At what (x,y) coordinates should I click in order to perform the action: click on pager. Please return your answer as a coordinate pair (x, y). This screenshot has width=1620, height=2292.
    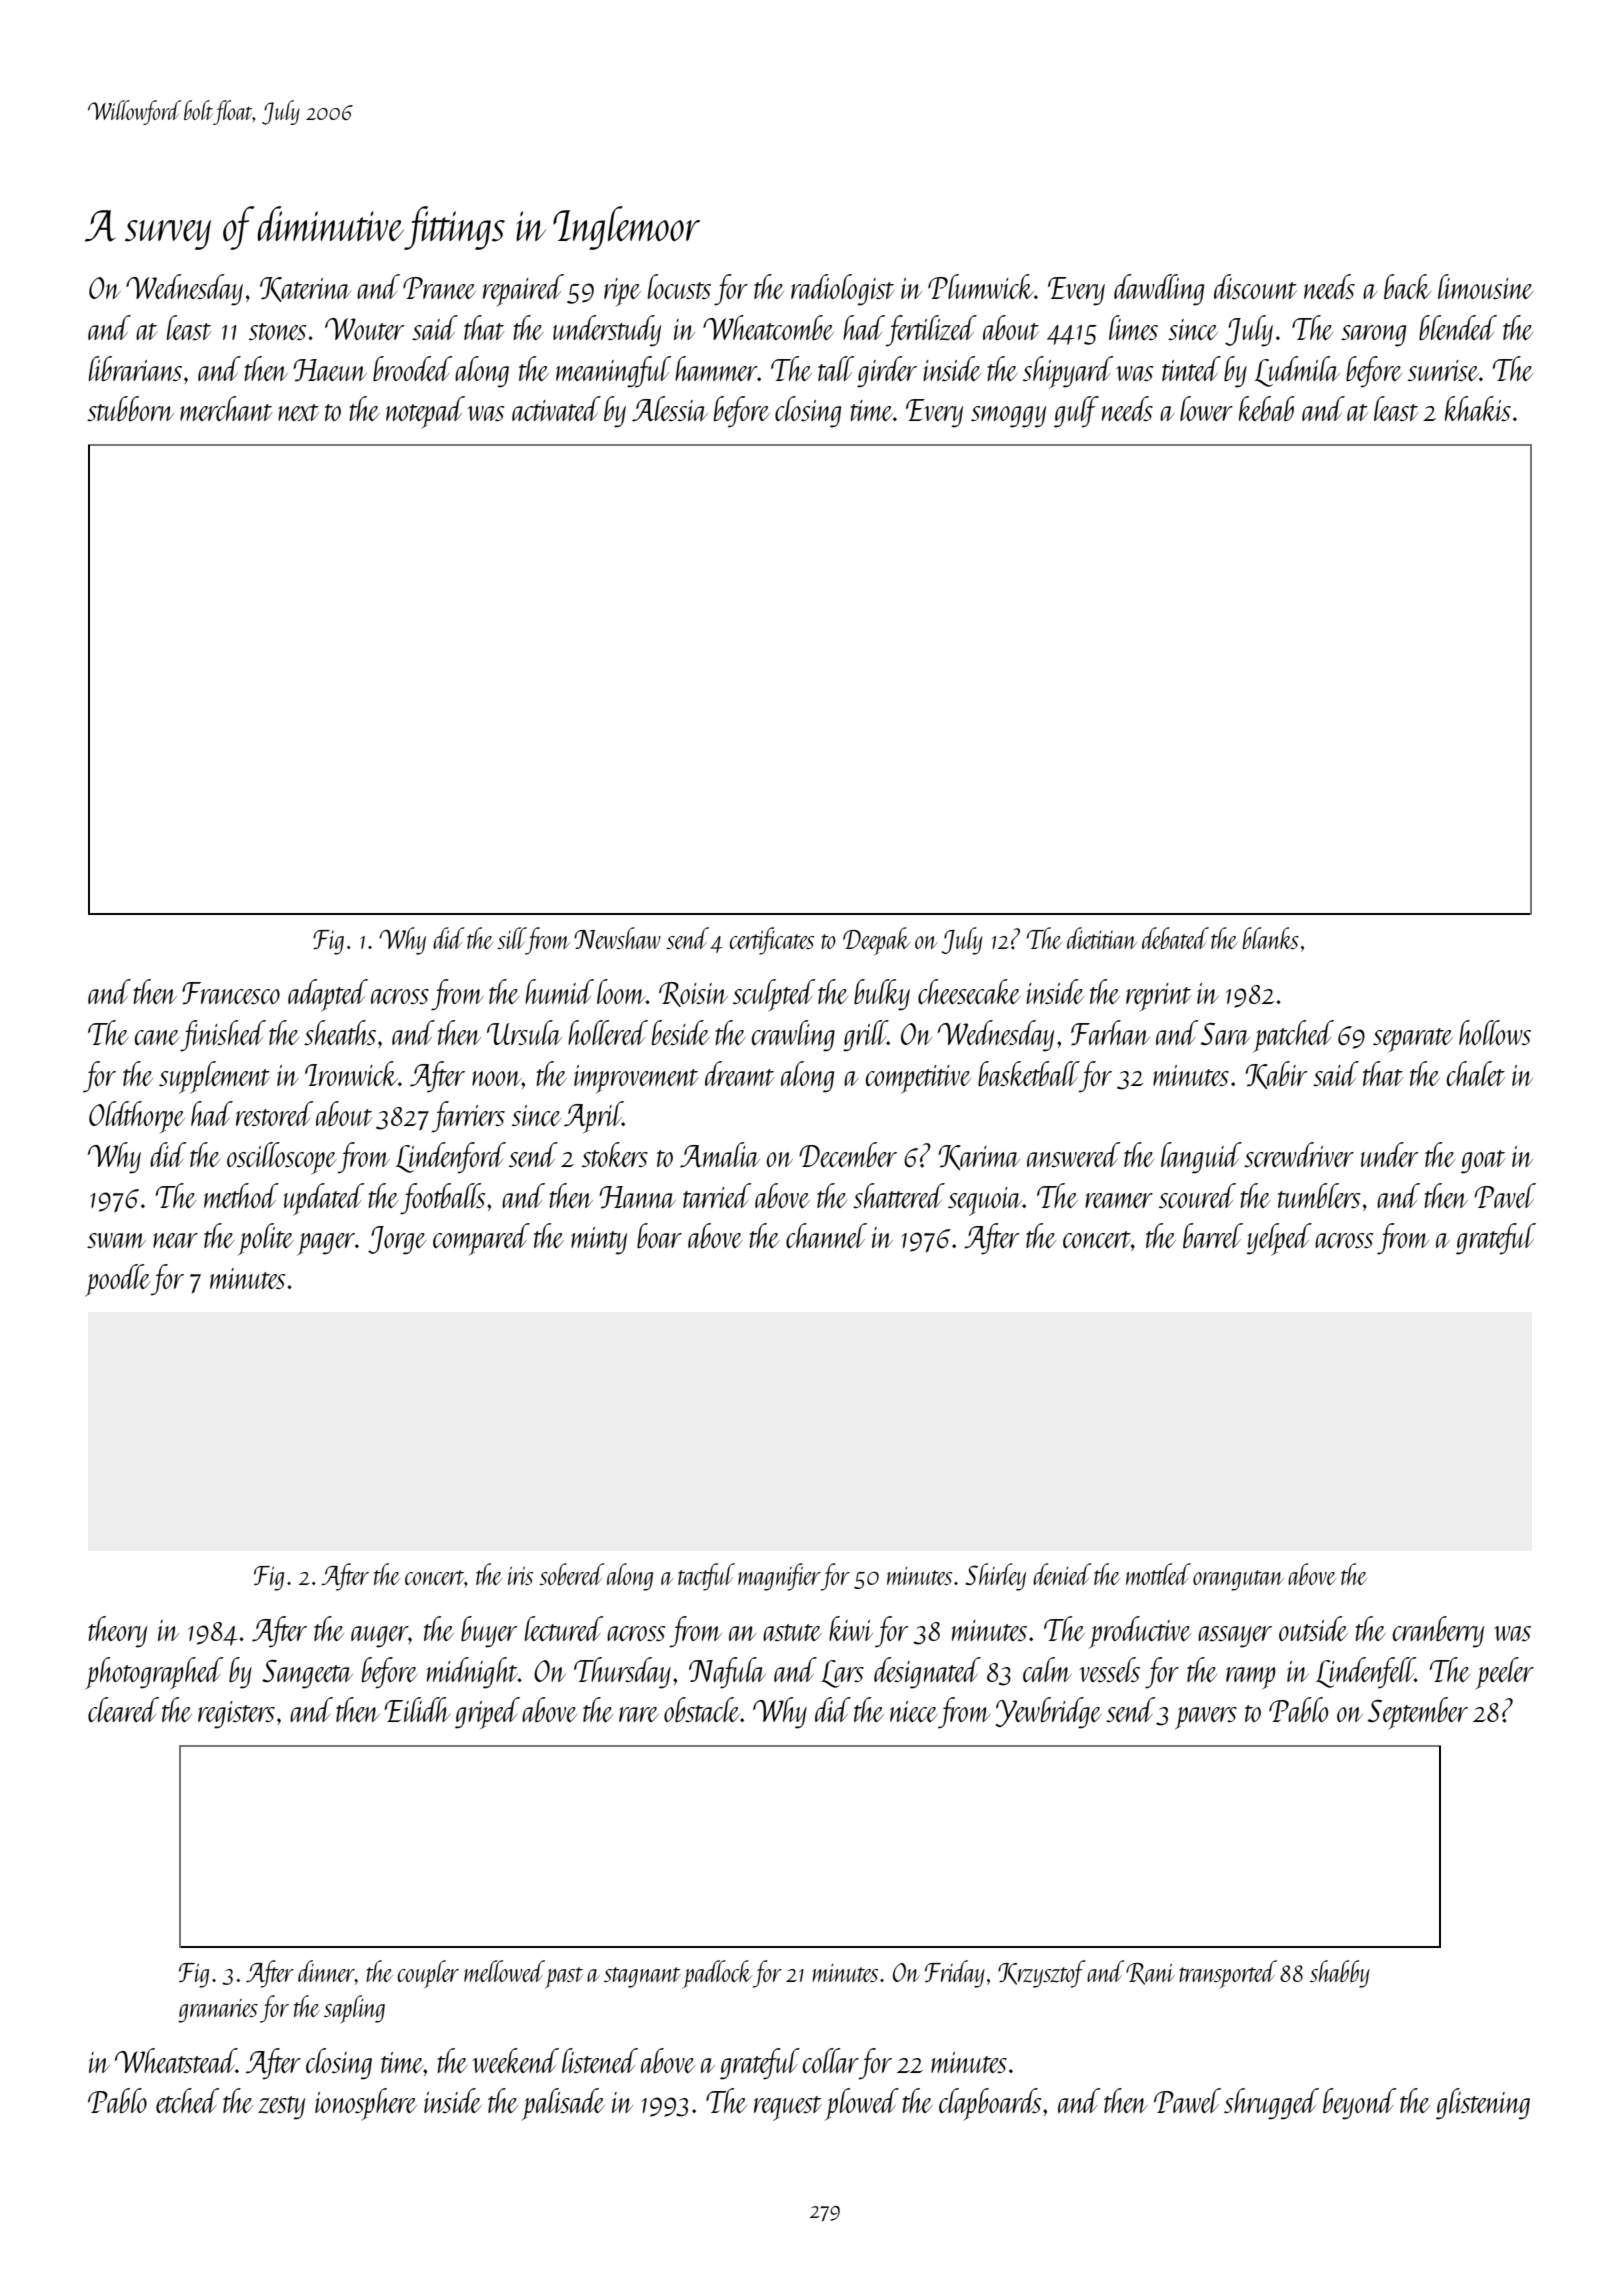
    Looking at the image, I should click on (326, 1244).
